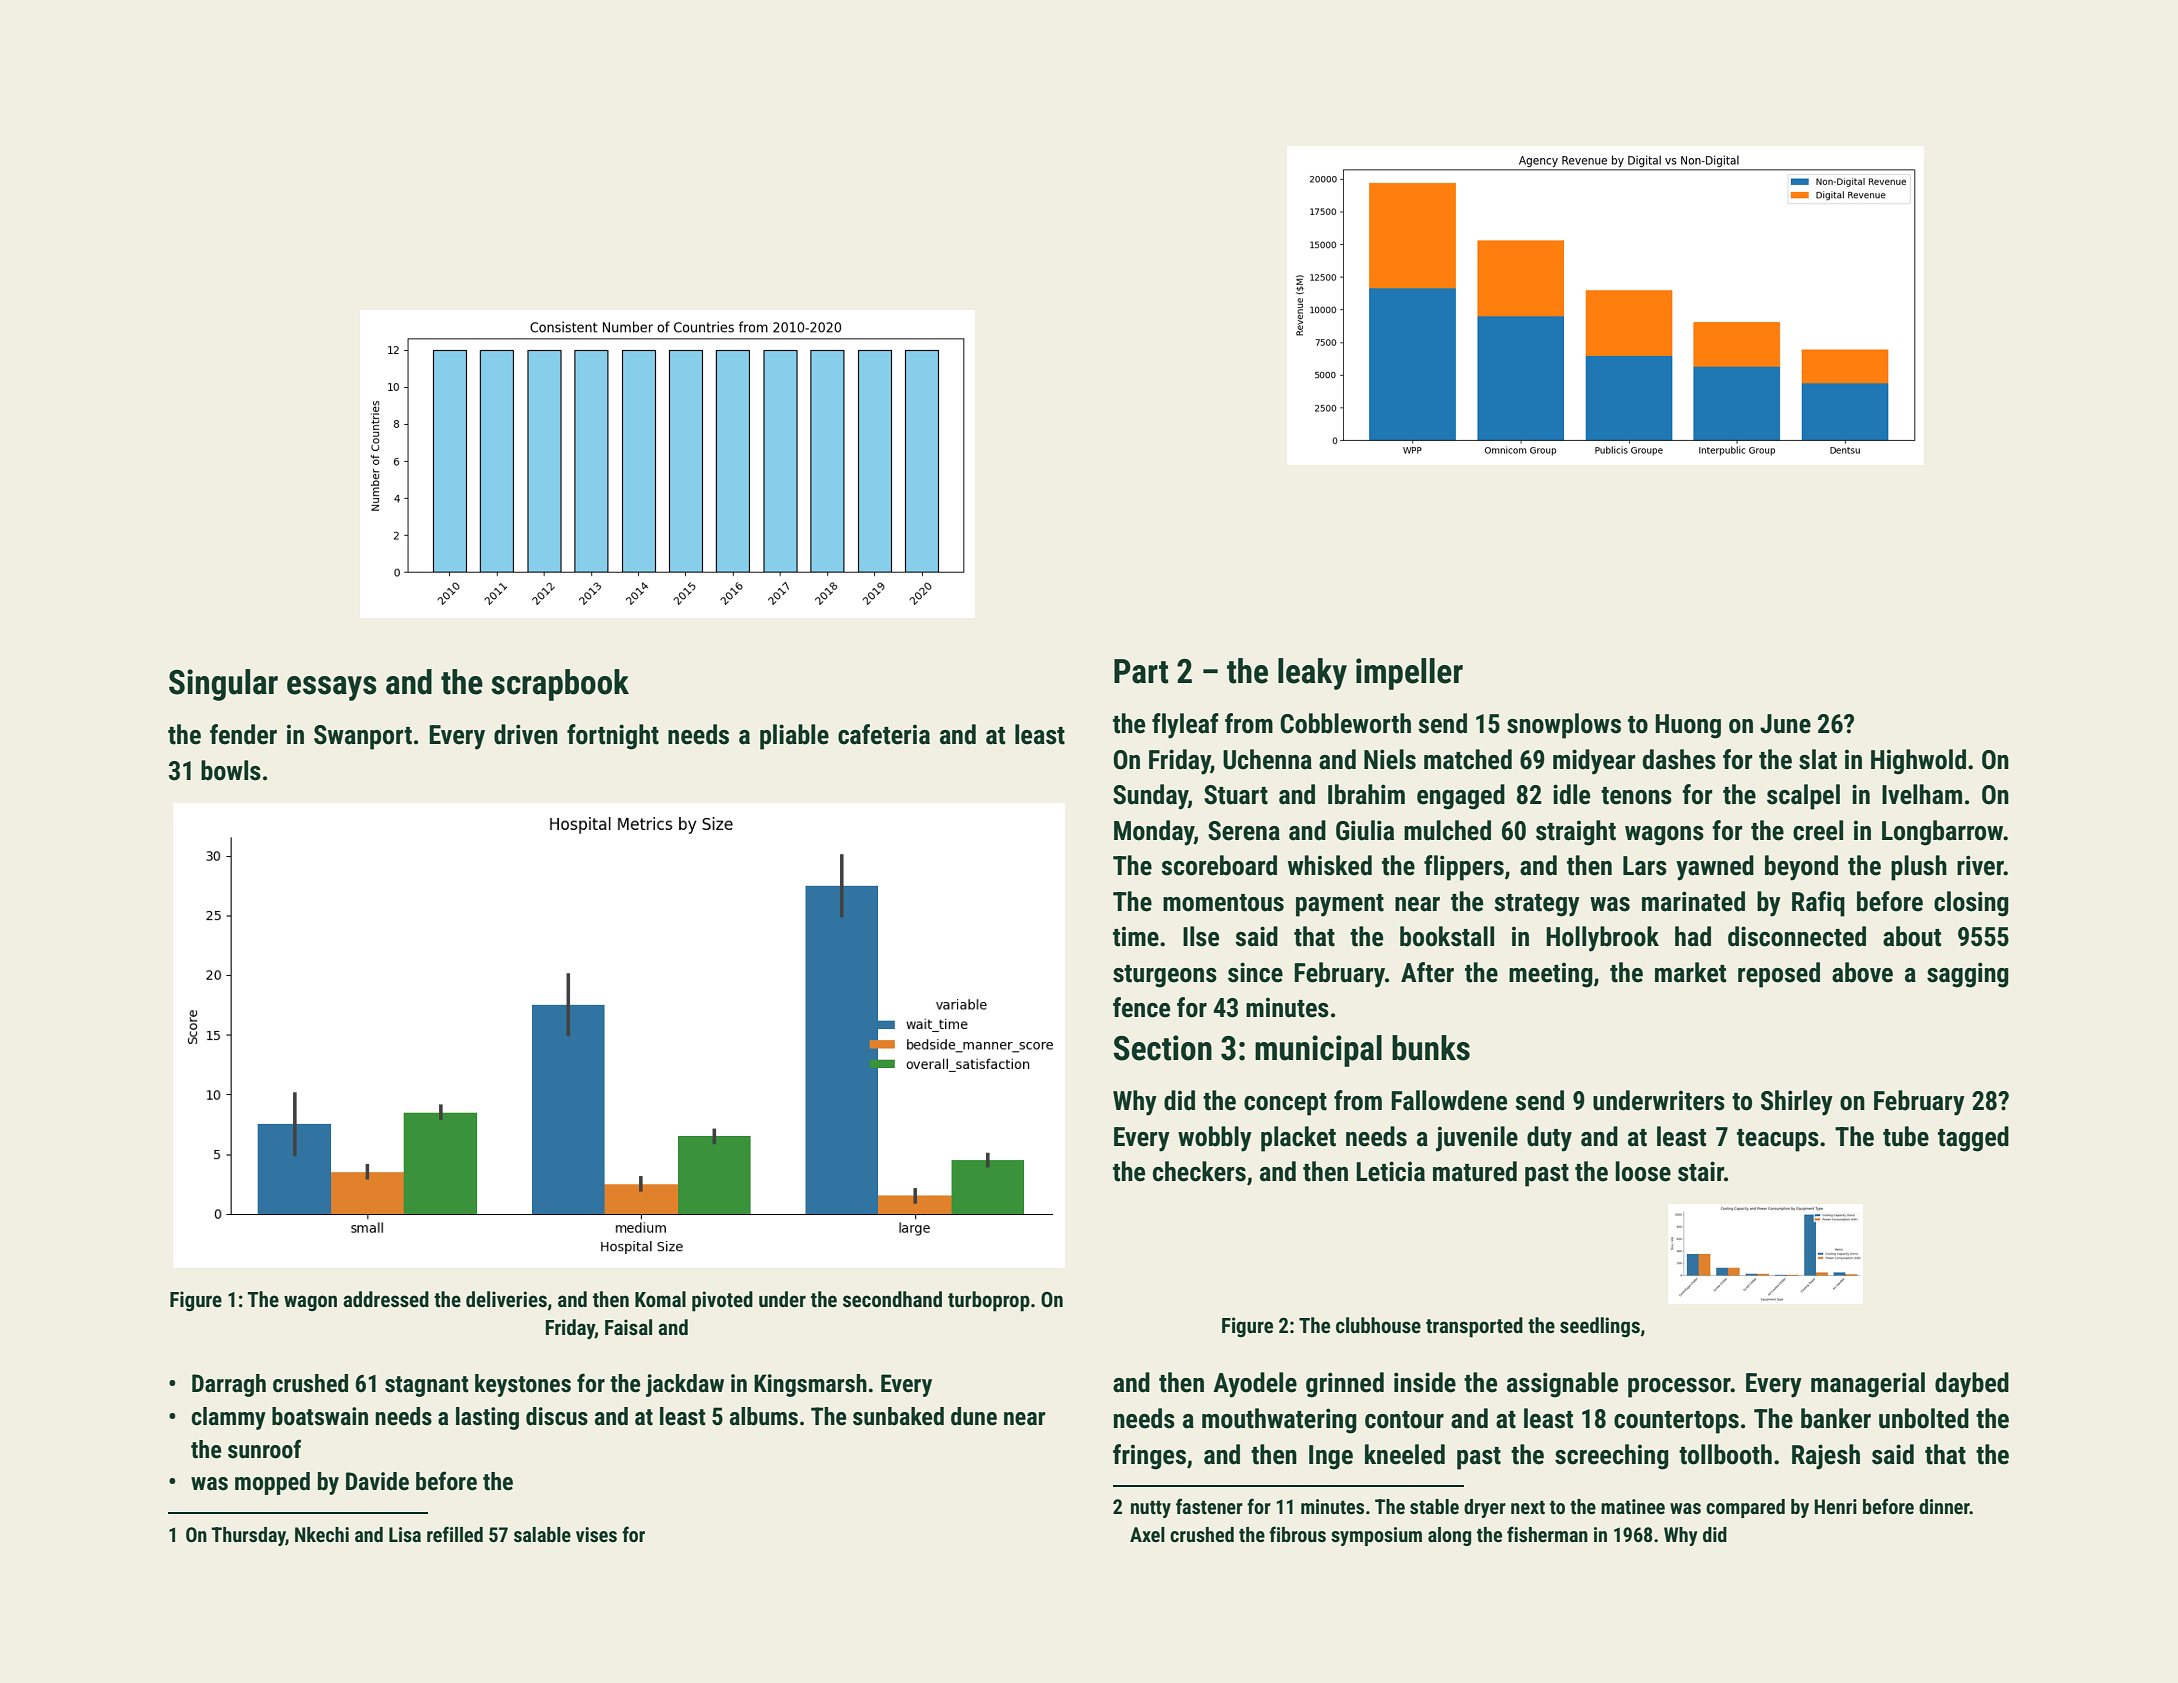 The image size is (2178, 1683). What do you see at coordinates (1163, 1048) in the screenshot?
I see `Section` at bounding box center [1163, 1048].
